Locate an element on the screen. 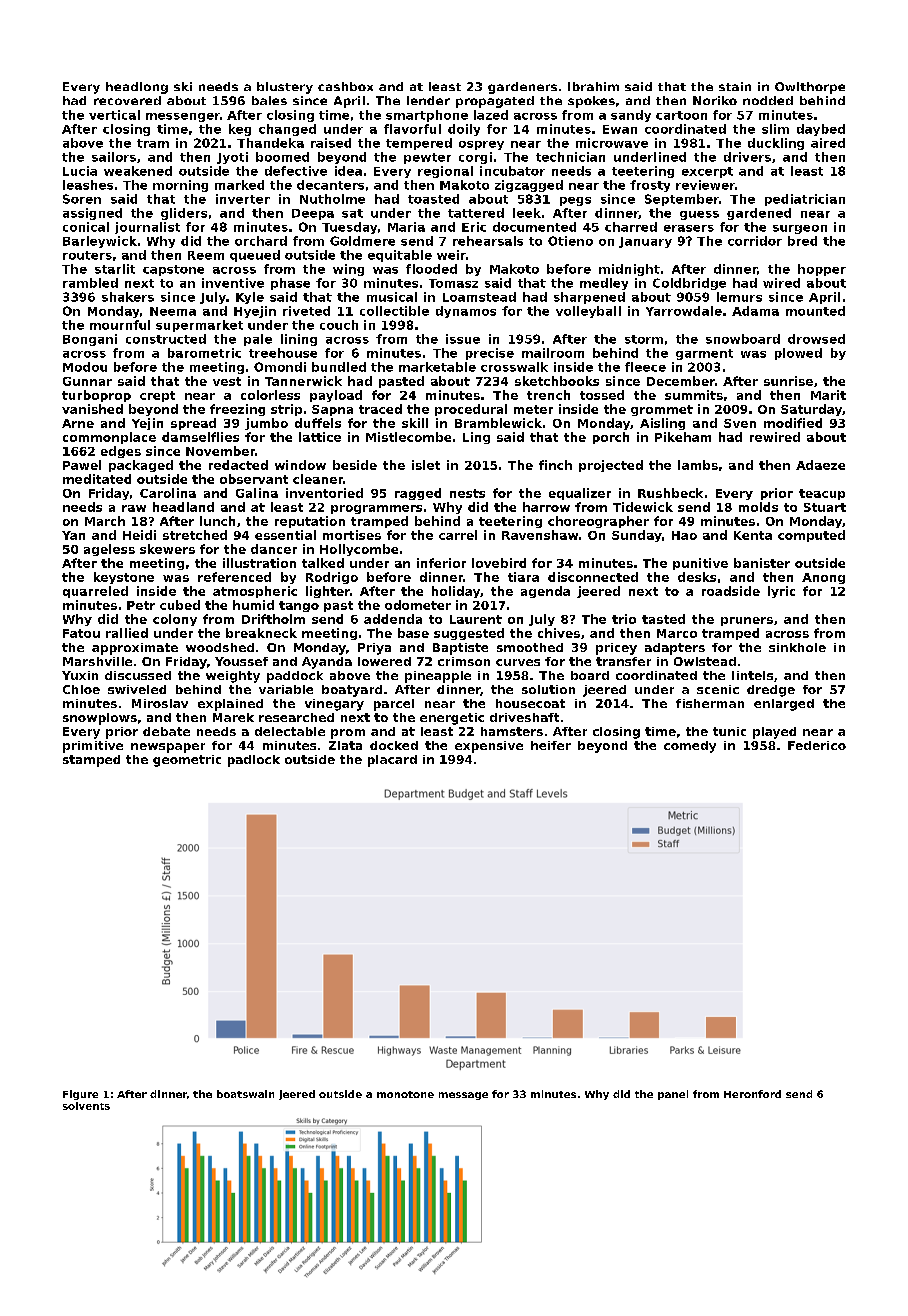 Image resolution: width=908 pixels, height=1316 pixels. comedy is located at coordinates (690, 747).
